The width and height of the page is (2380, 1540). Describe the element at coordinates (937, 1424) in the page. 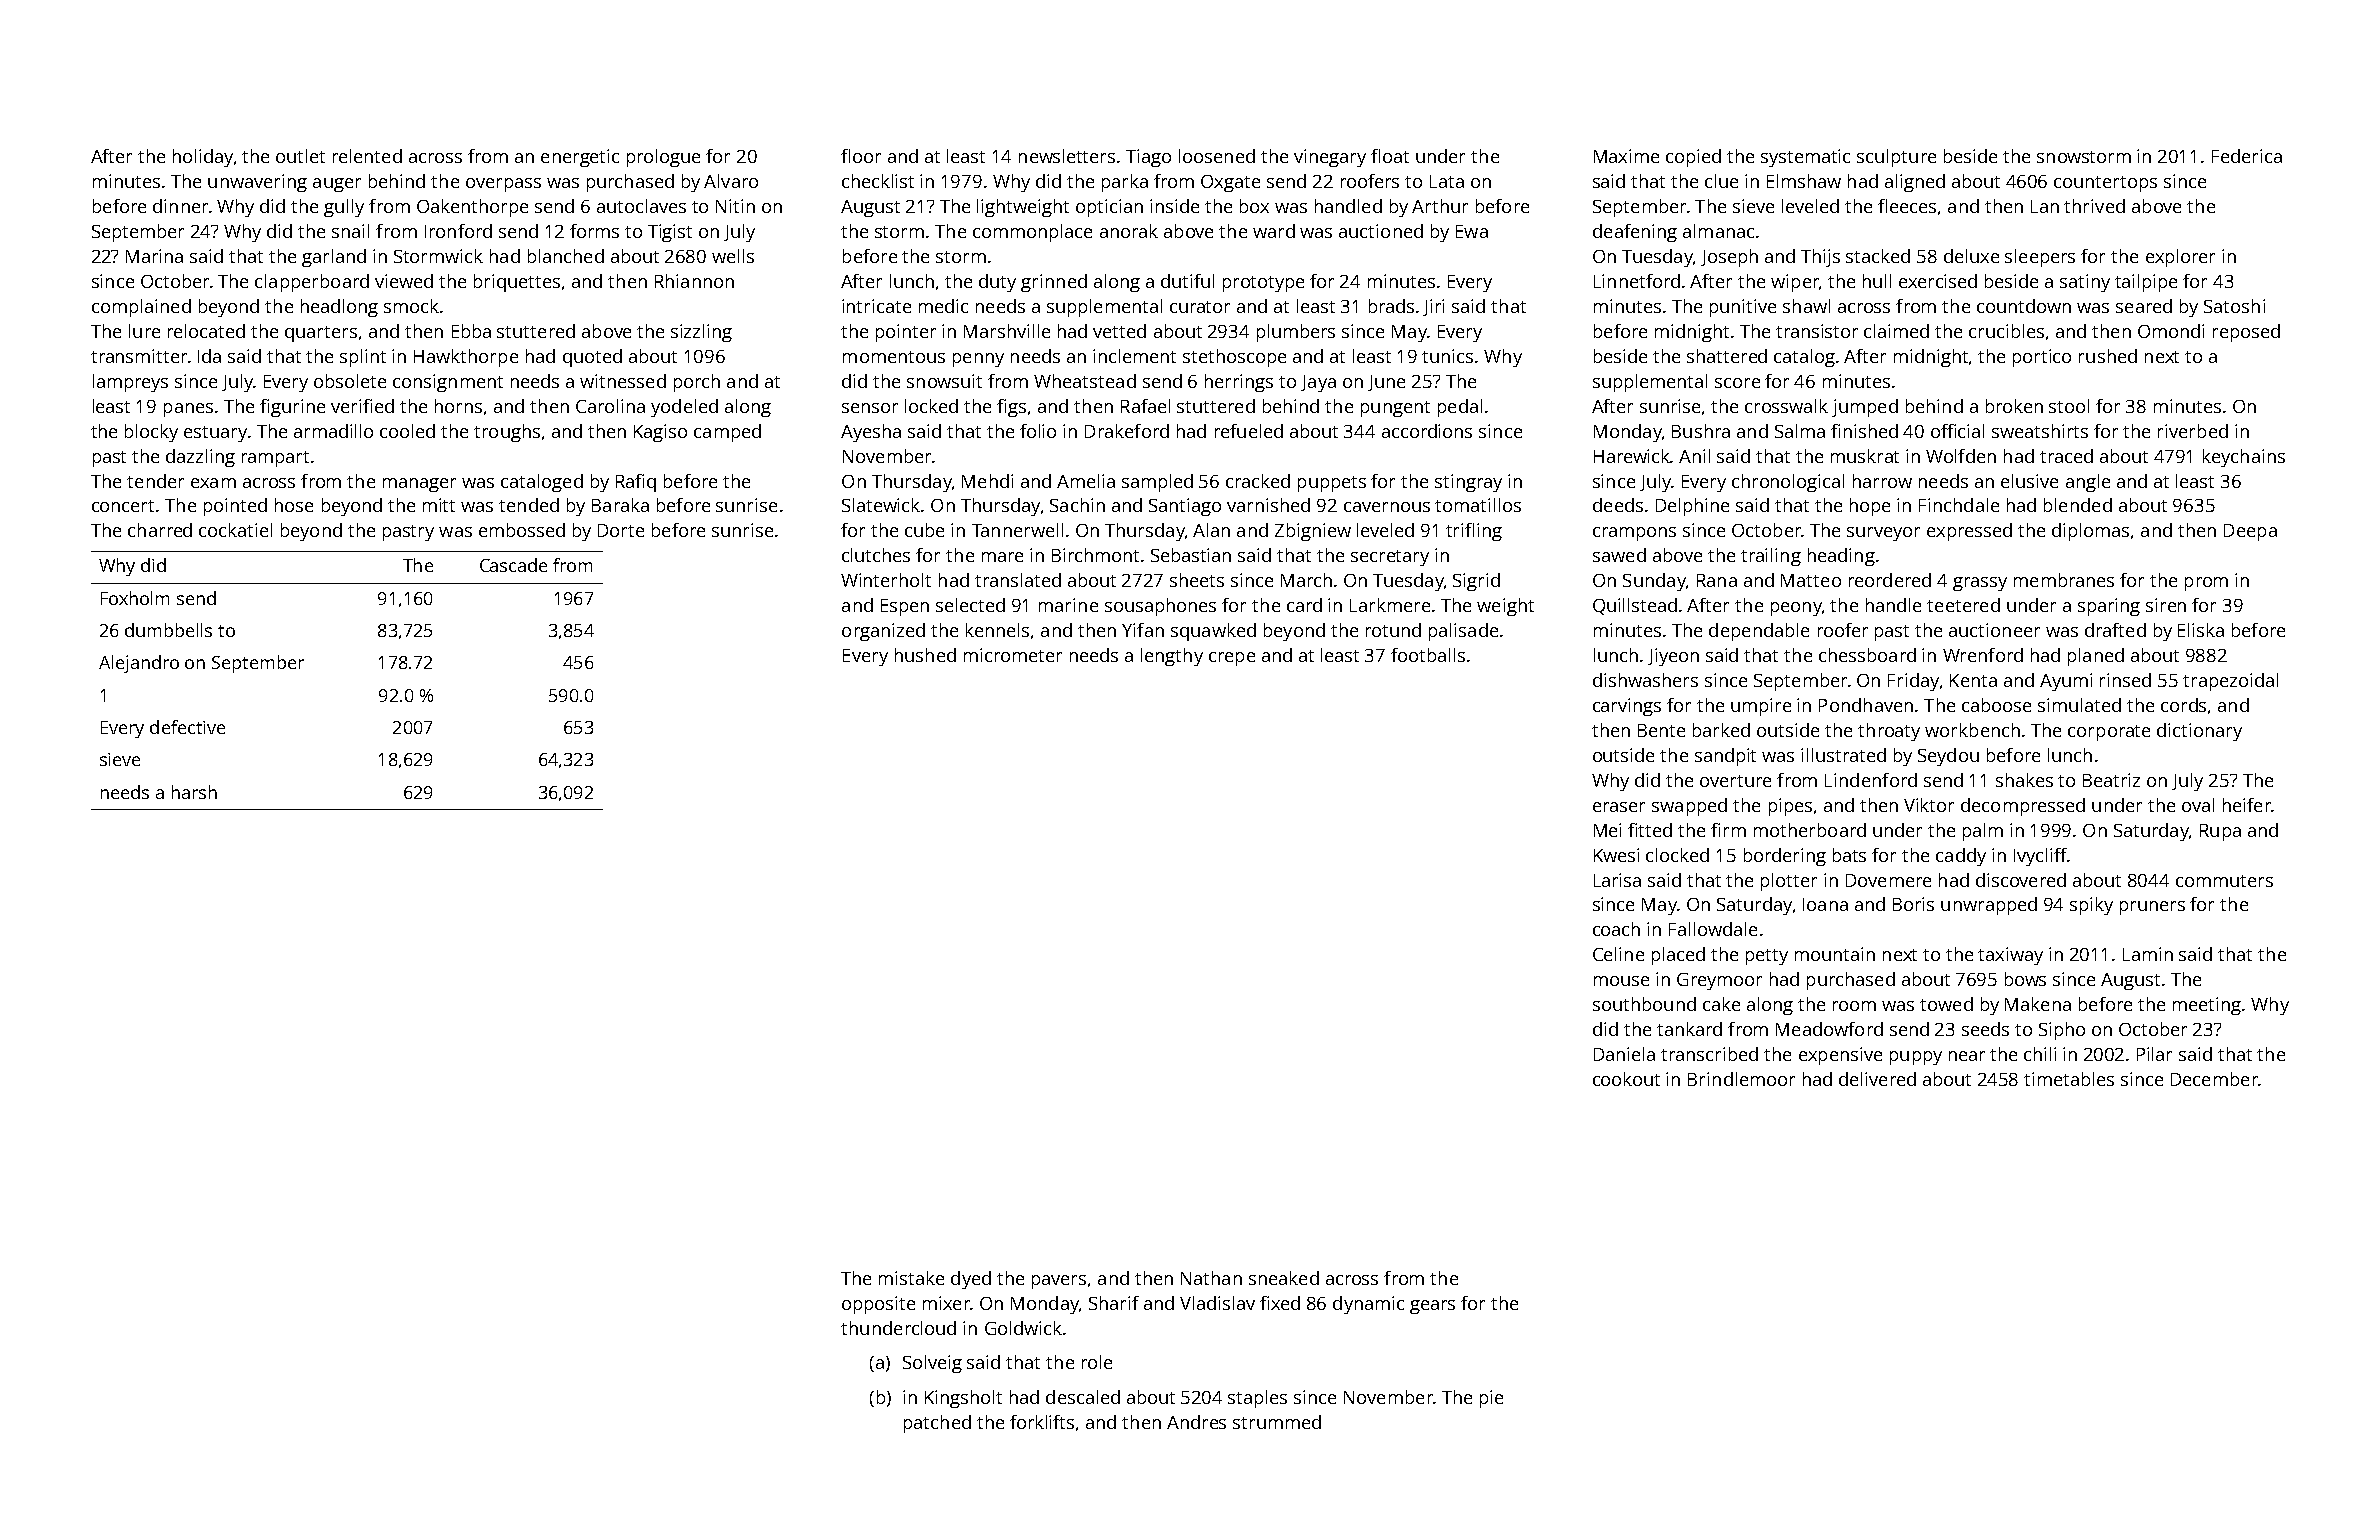

I see `patched` at that location.
